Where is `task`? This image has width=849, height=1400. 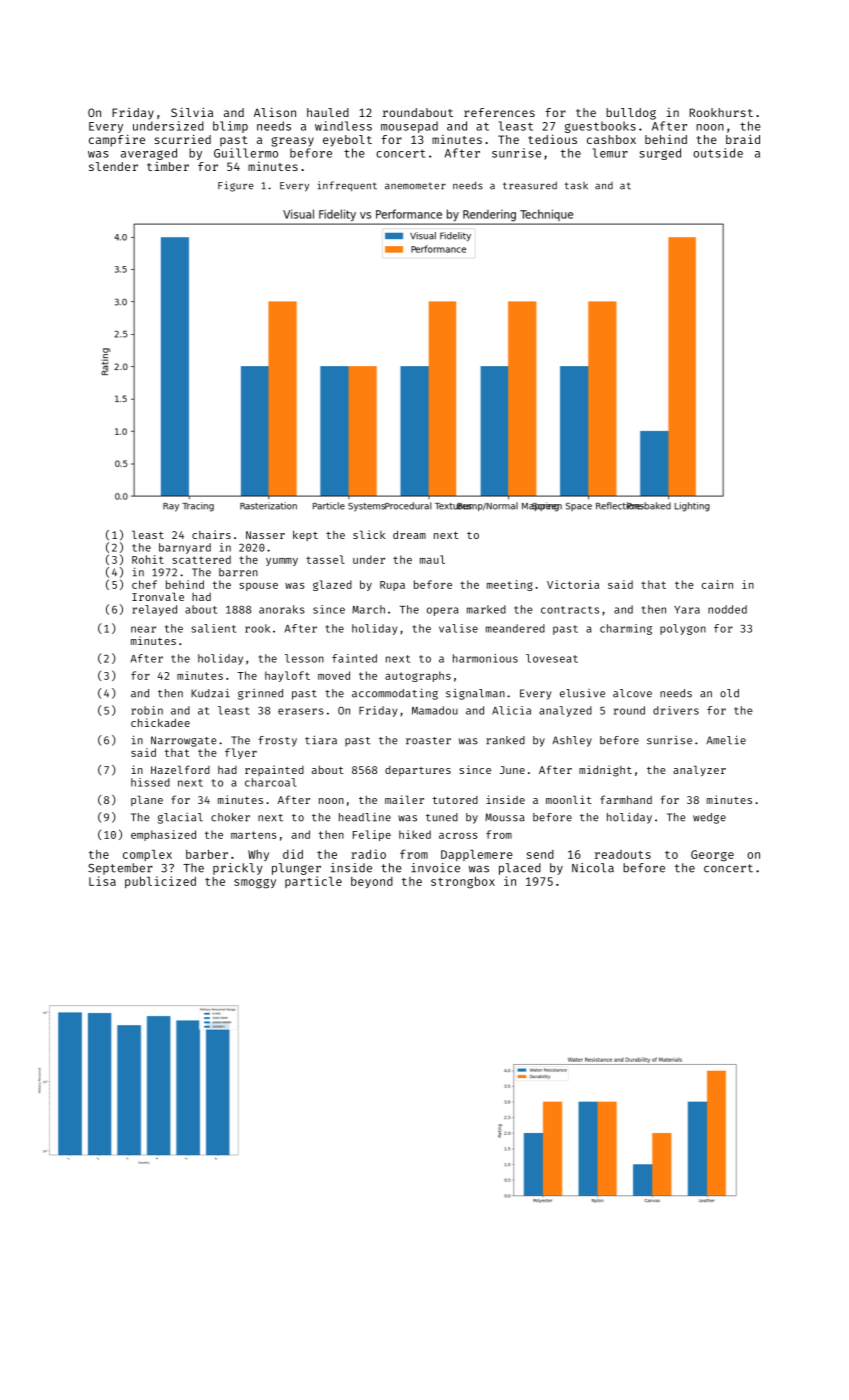
task is located at coordinates (576, 186).
